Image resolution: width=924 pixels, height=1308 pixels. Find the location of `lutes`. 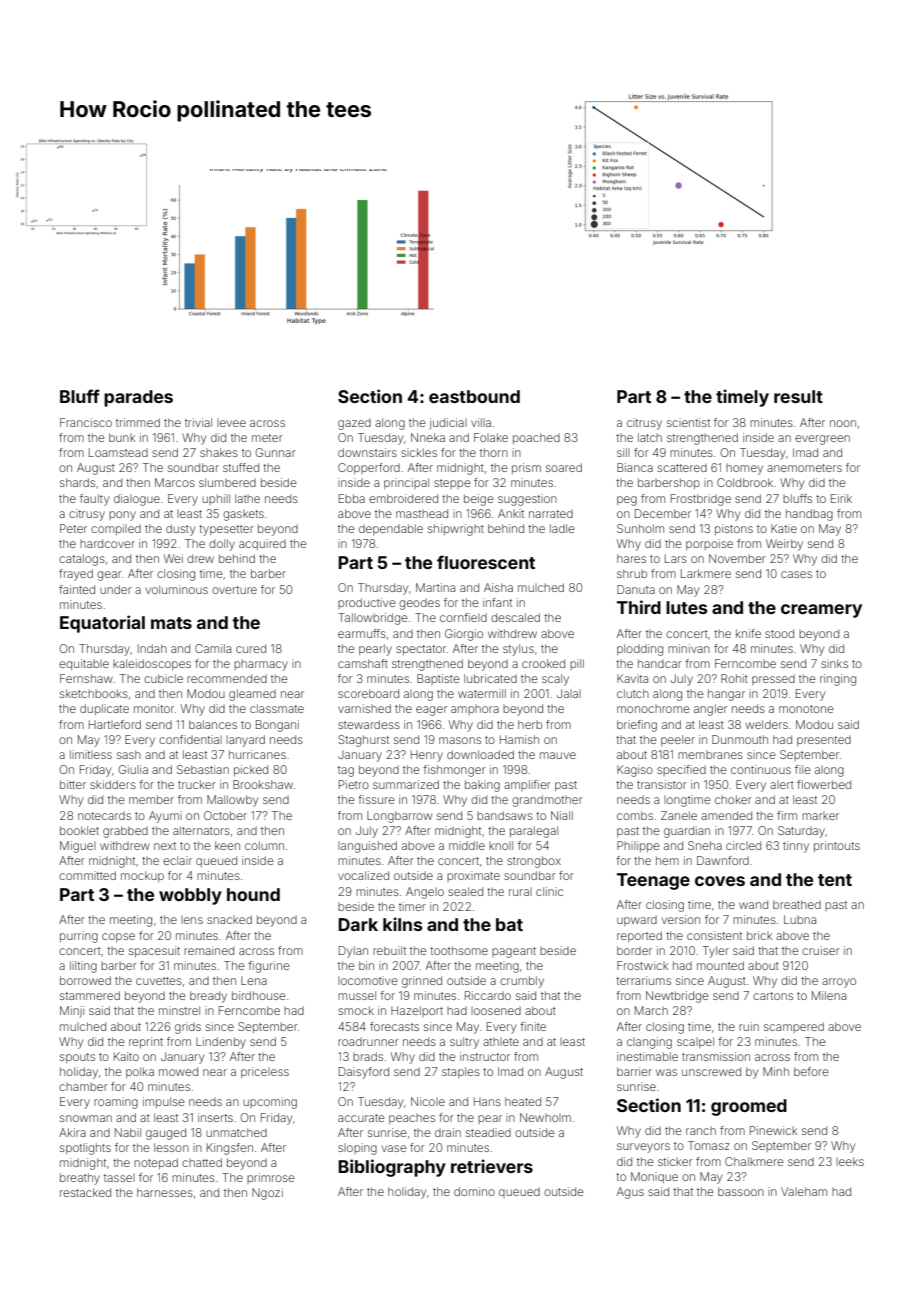

lutes is located at coordinates (686, 607).
